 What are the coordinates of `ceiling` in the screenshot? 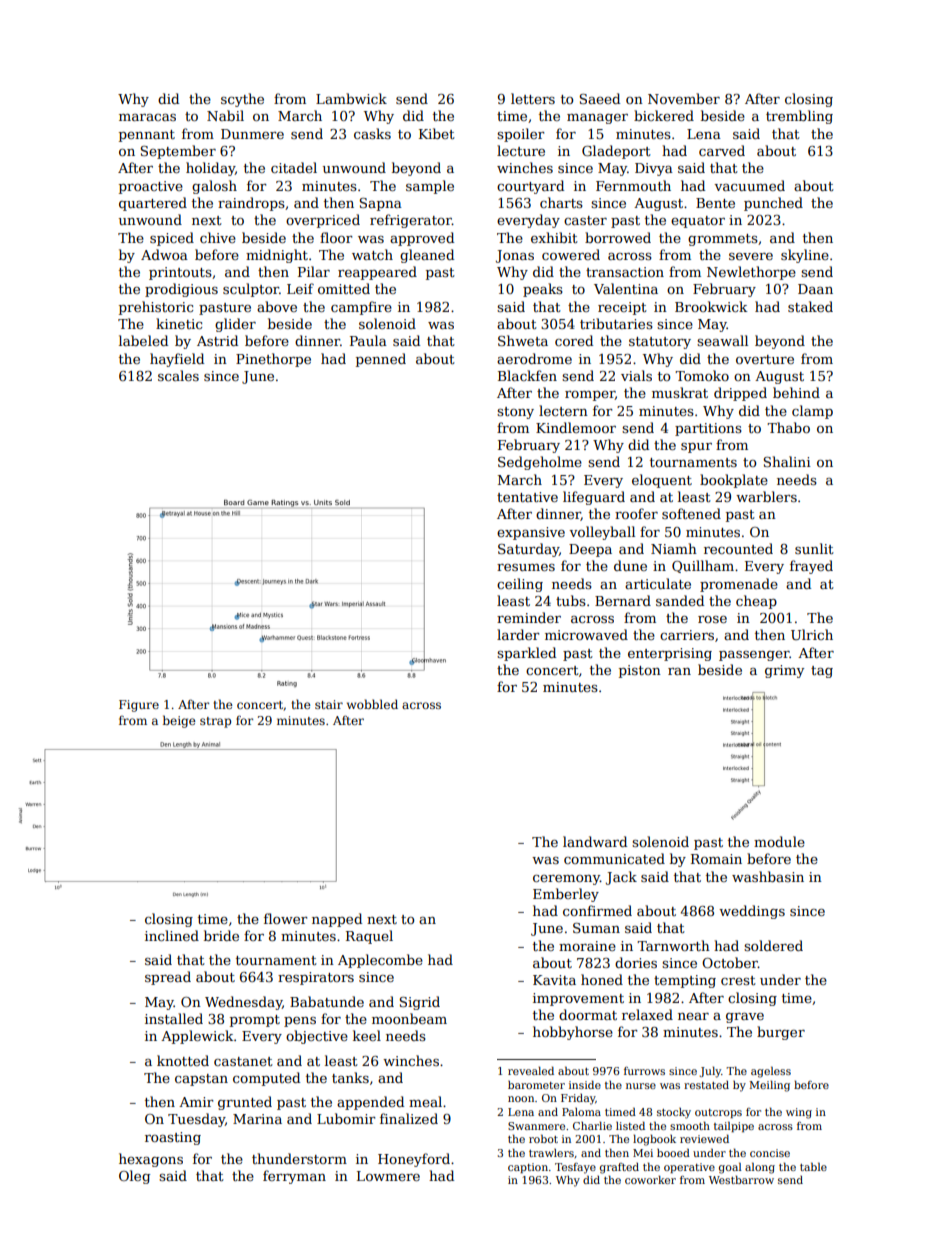 It's located at (520, 585).
